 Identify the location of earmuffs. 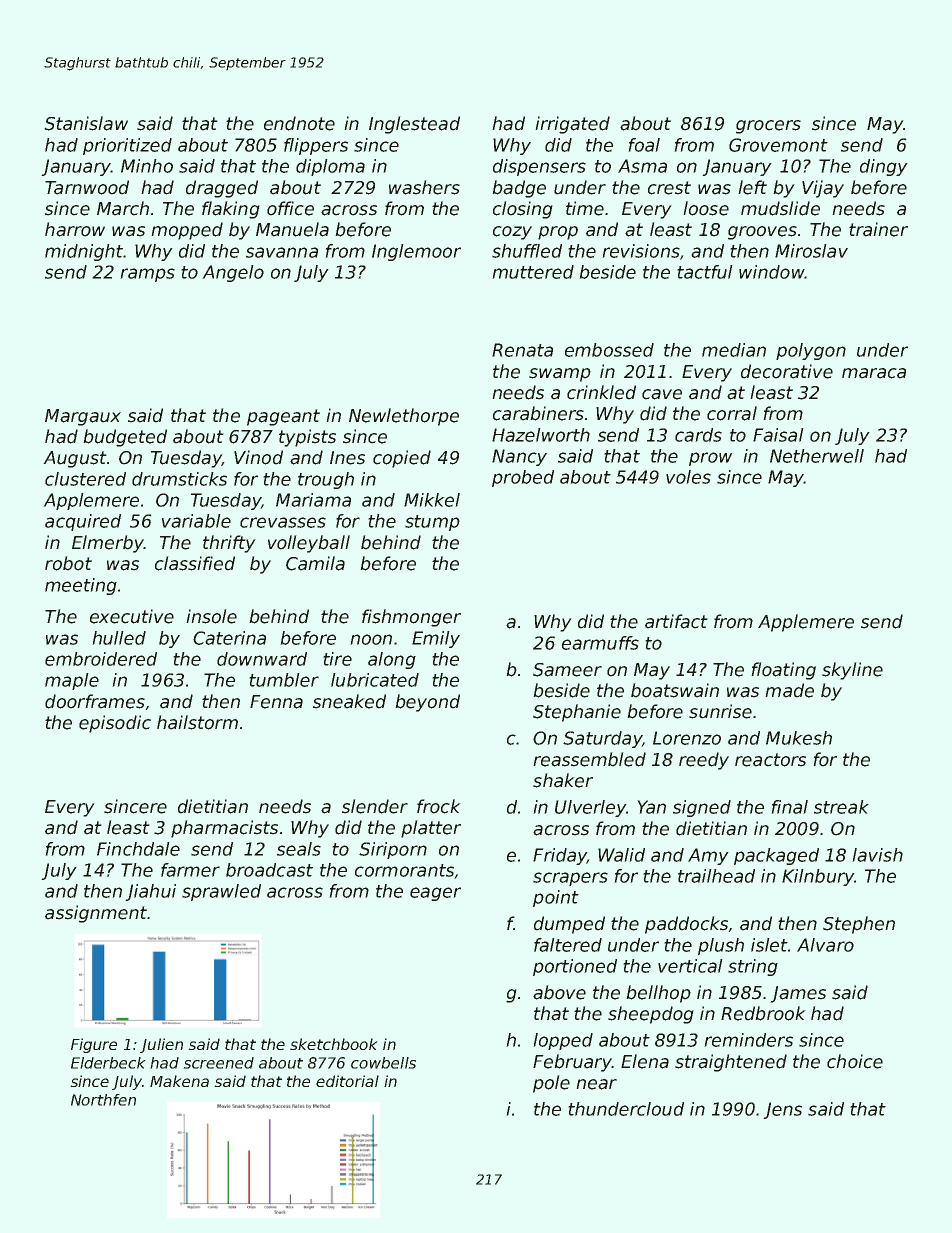
(600, 643).
